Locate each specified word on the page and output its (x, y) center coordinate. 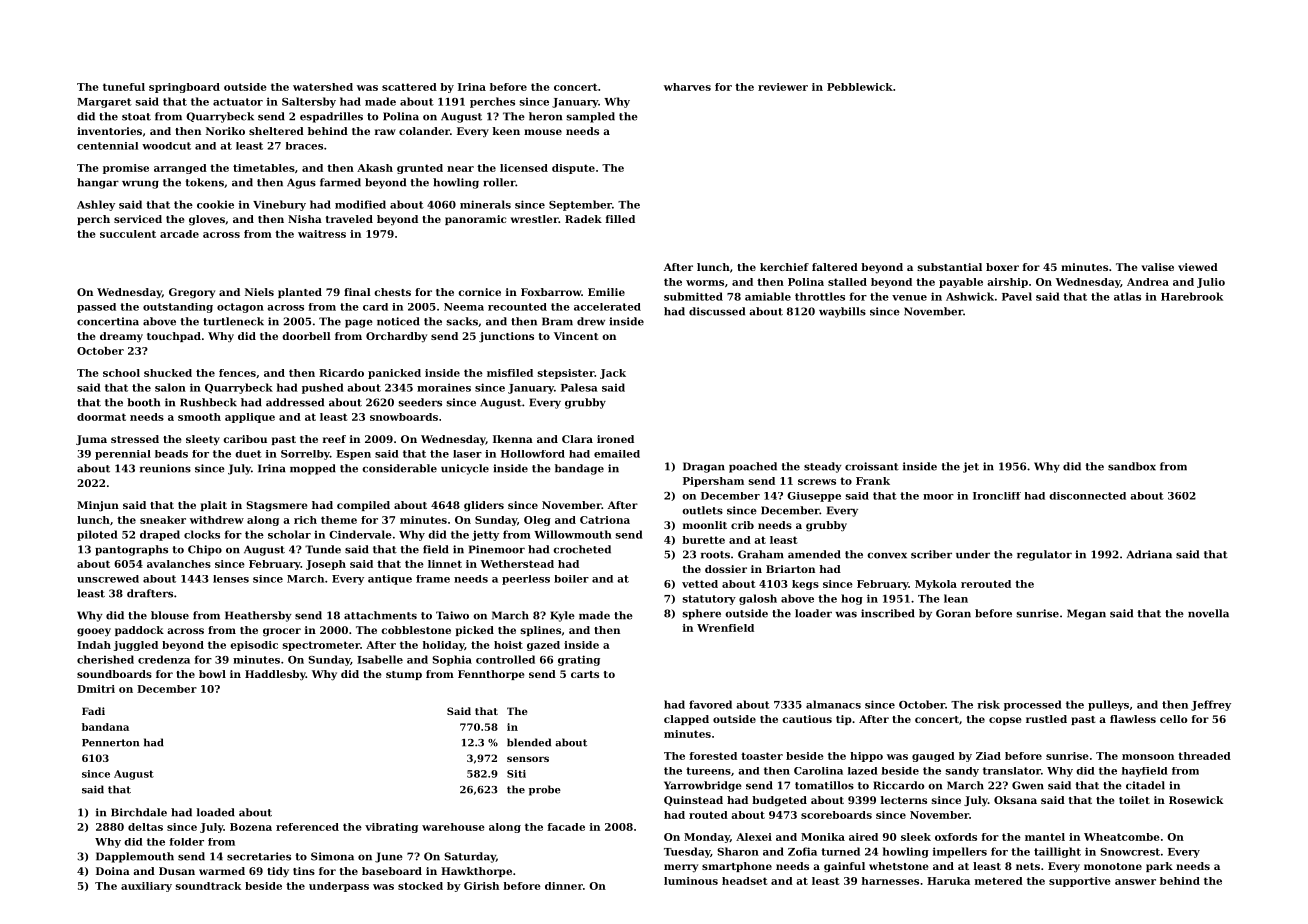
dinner (564, 886)
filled (620, 219)
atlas (1127, 296)
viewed (1198, 267)
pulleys (1108, 705)
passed (96, 308)
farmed (340, 182)
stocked (420, 886)
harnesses (890, 881)
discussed (717, 311)
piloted (97, 535)
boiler (571, 579)
